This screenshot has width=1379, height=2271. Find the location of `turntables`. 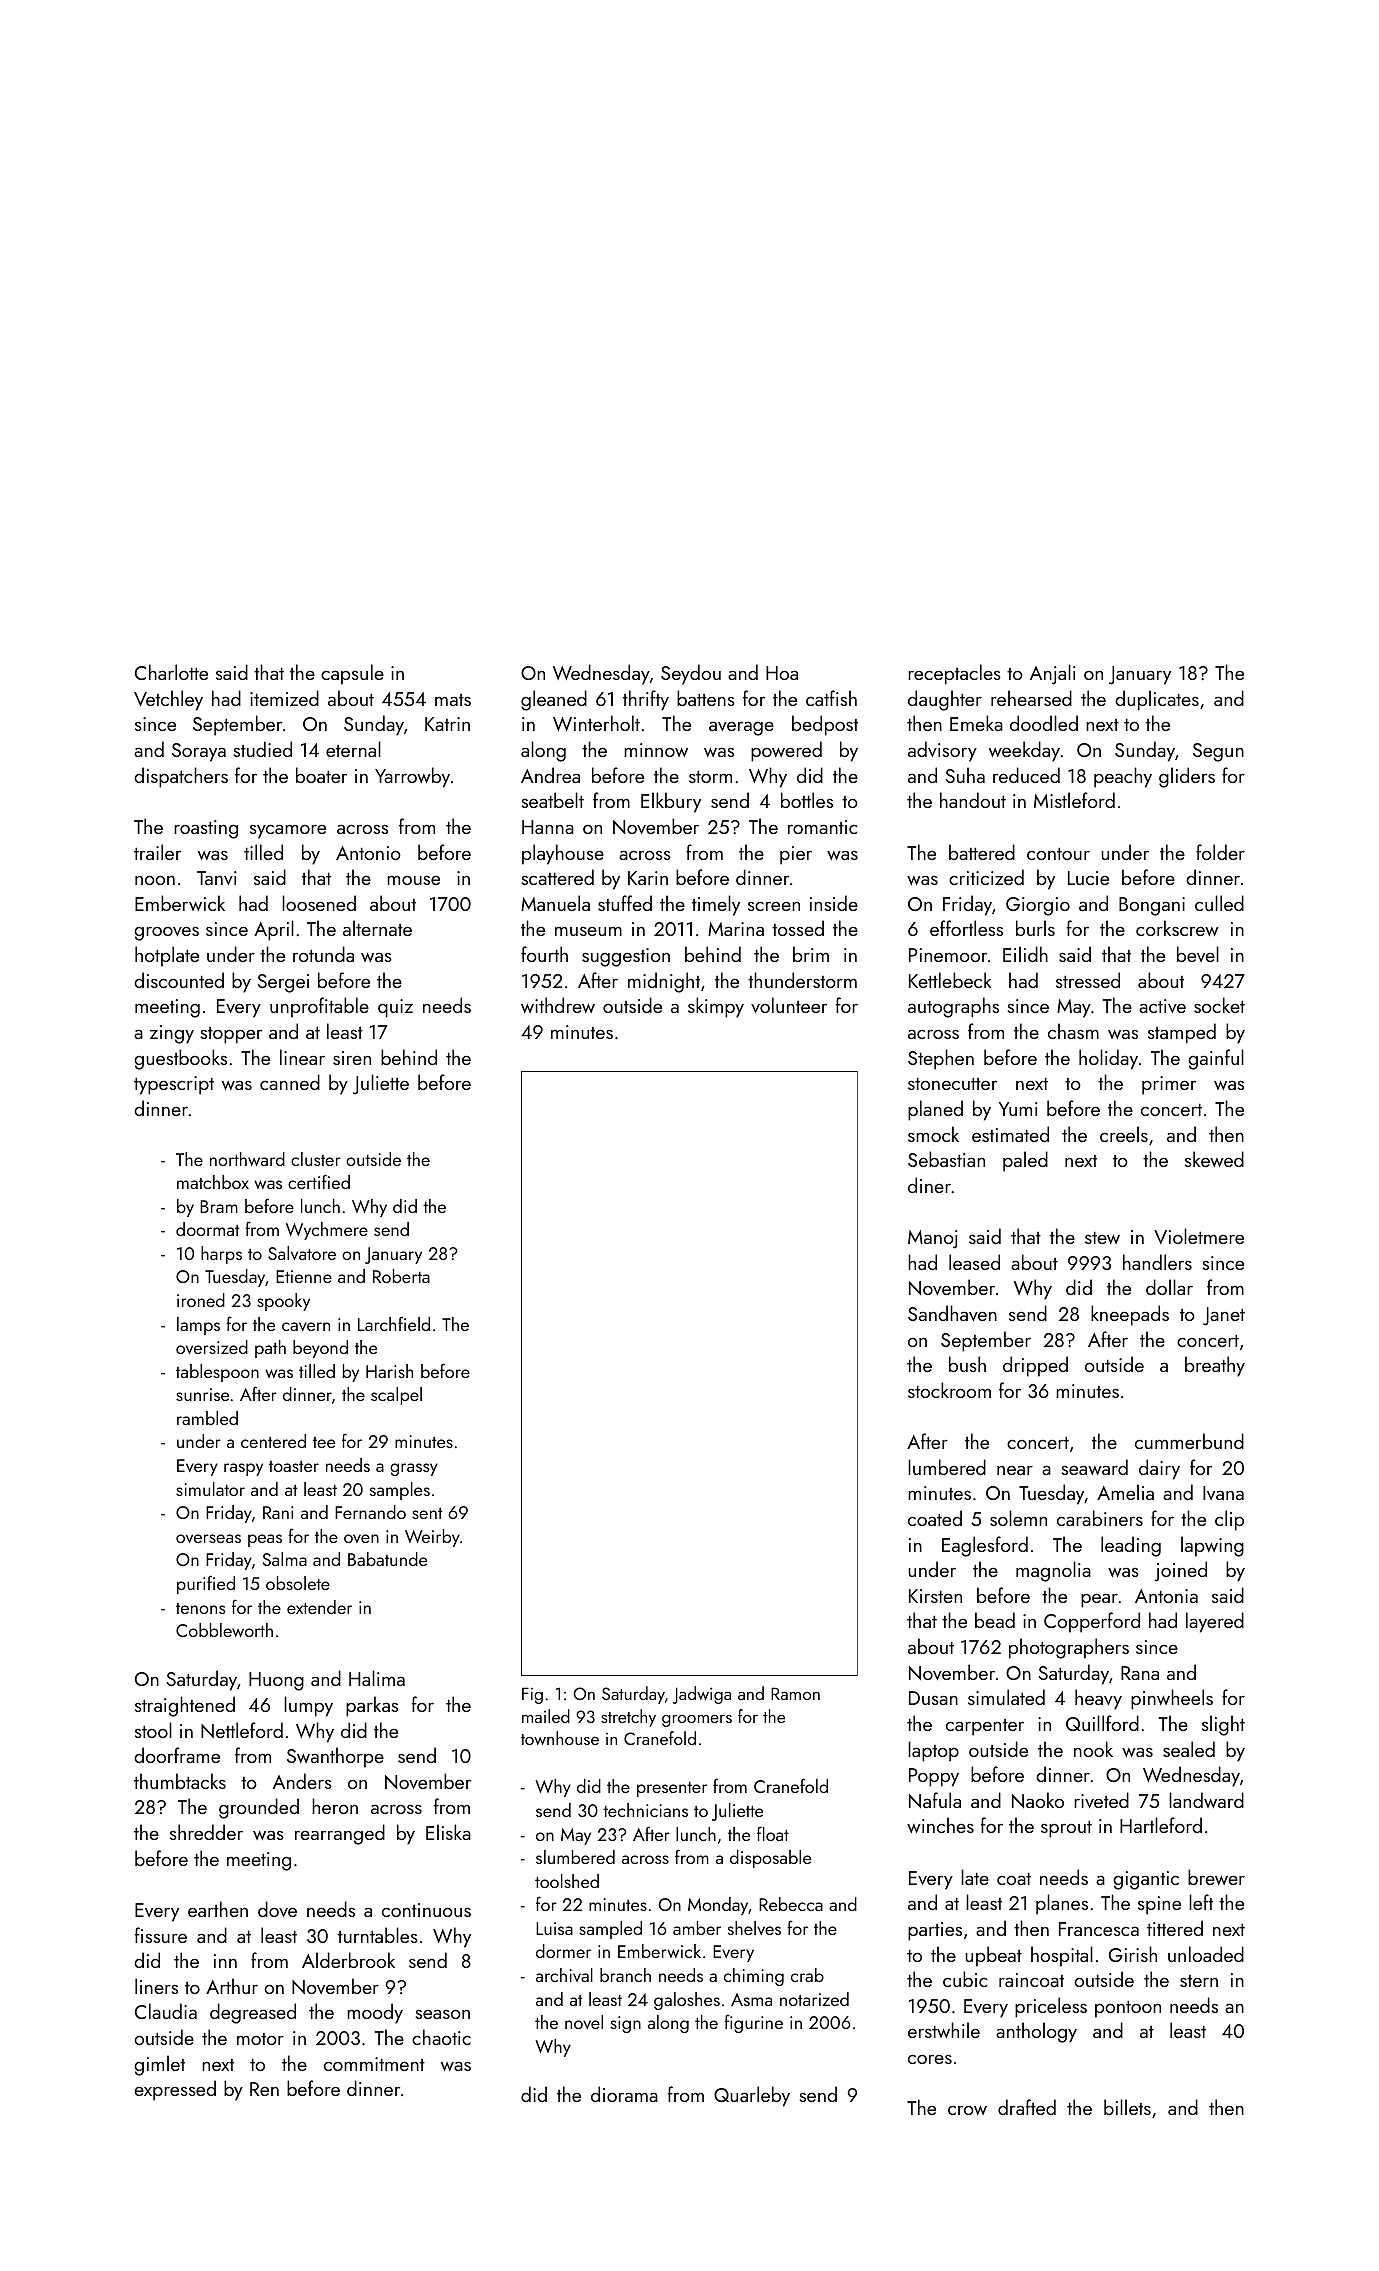

turntables is located at coordinates (378, 1935).
